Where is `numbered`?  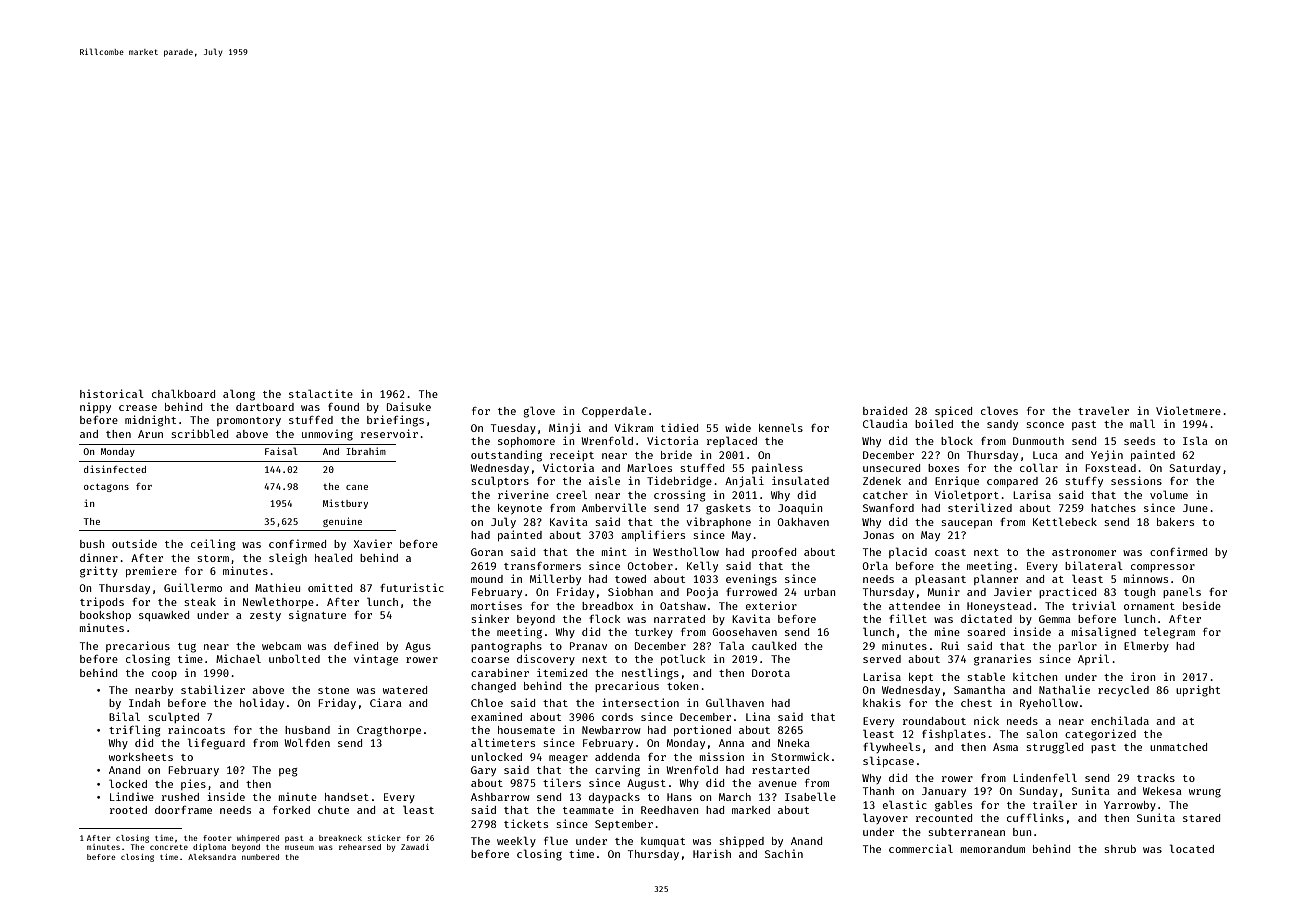
numbered is located at coordinates (260, 857).
